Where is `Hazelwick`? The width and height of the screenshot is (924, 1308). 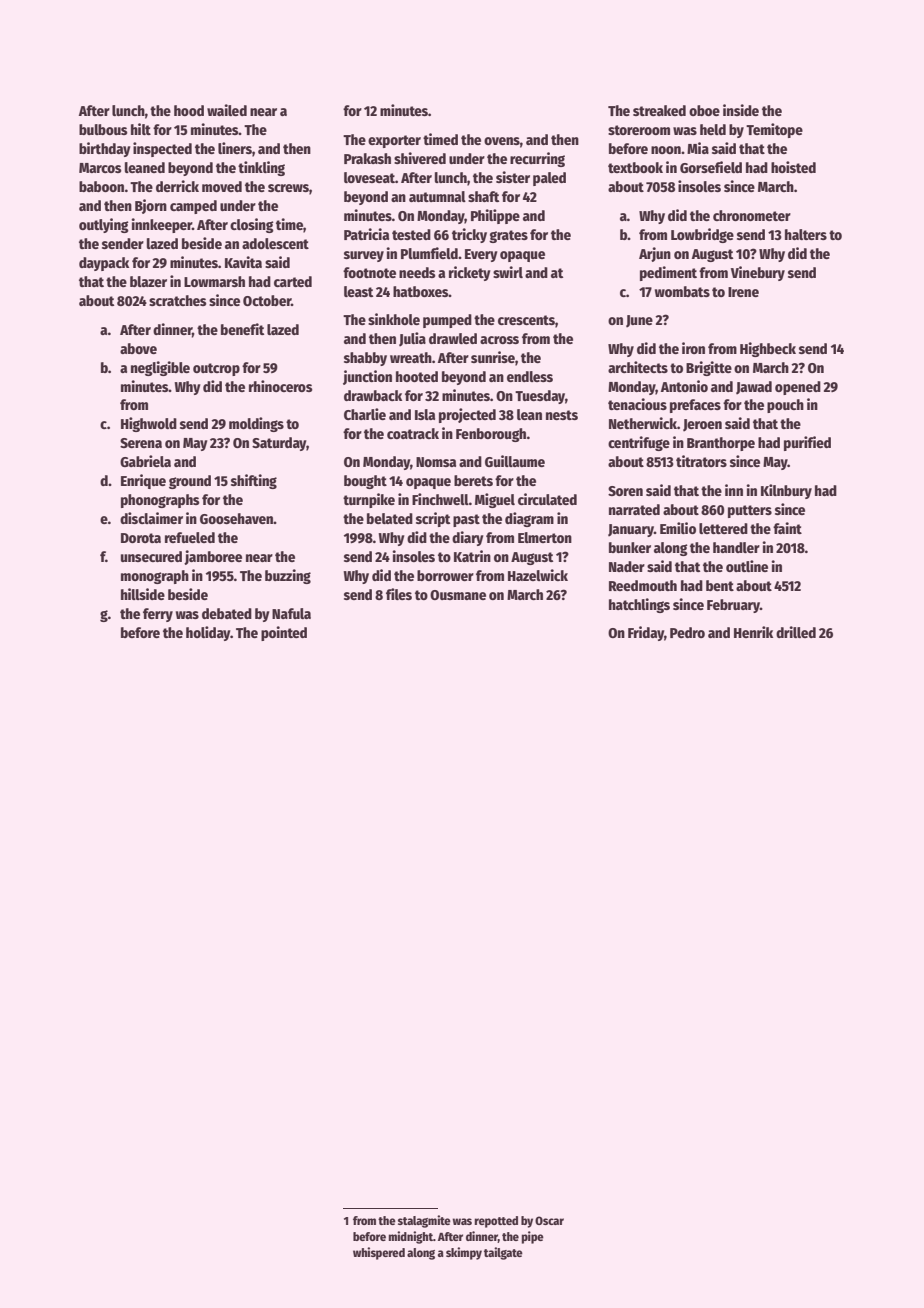
Hazelwick is located at coordinates (538, 575).
